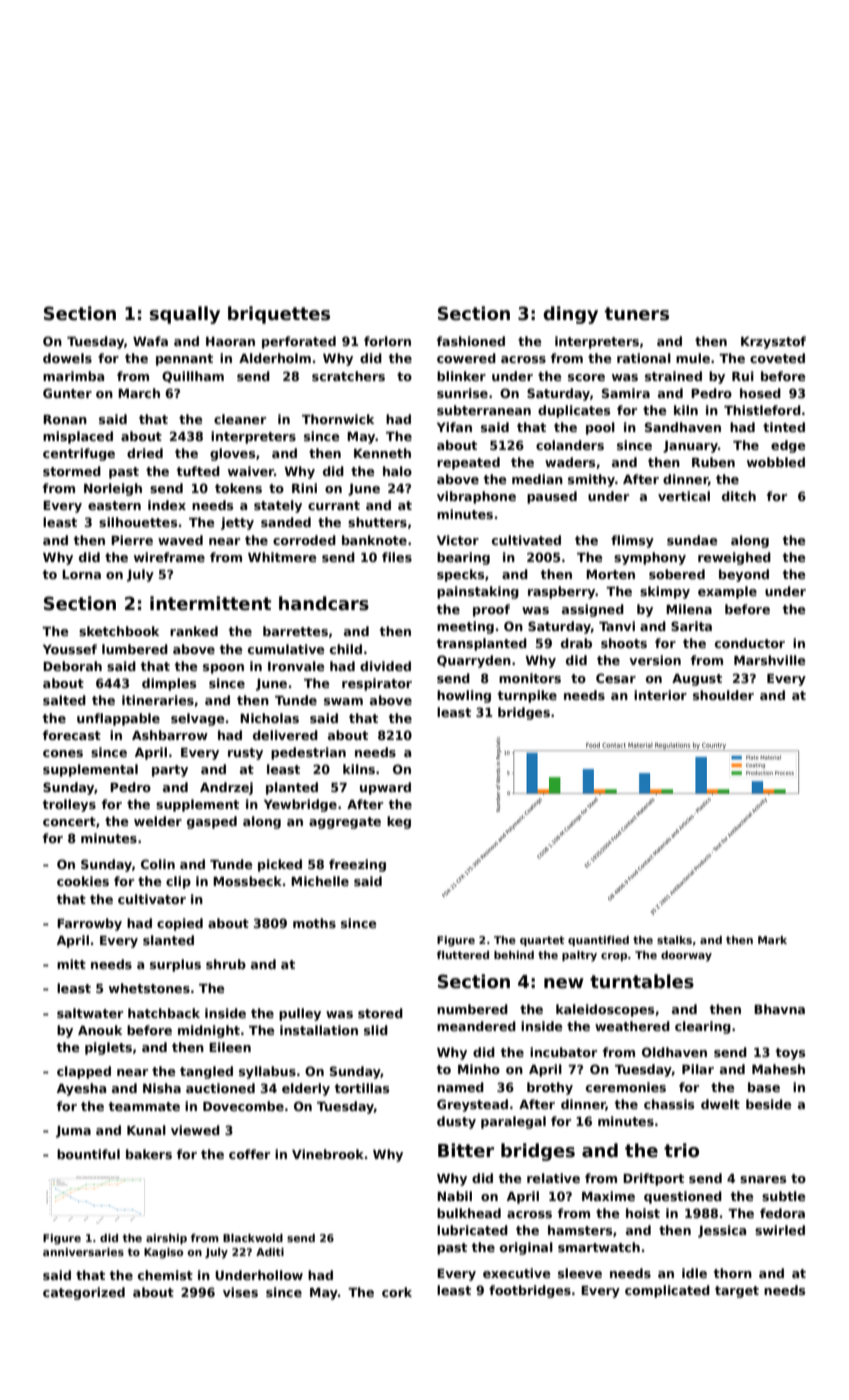 The height and width of the page is (1400, 849). What do you see at coordinates (84, 1293) in the page?
I see `categorized` at bounding box center [84, 1293].
